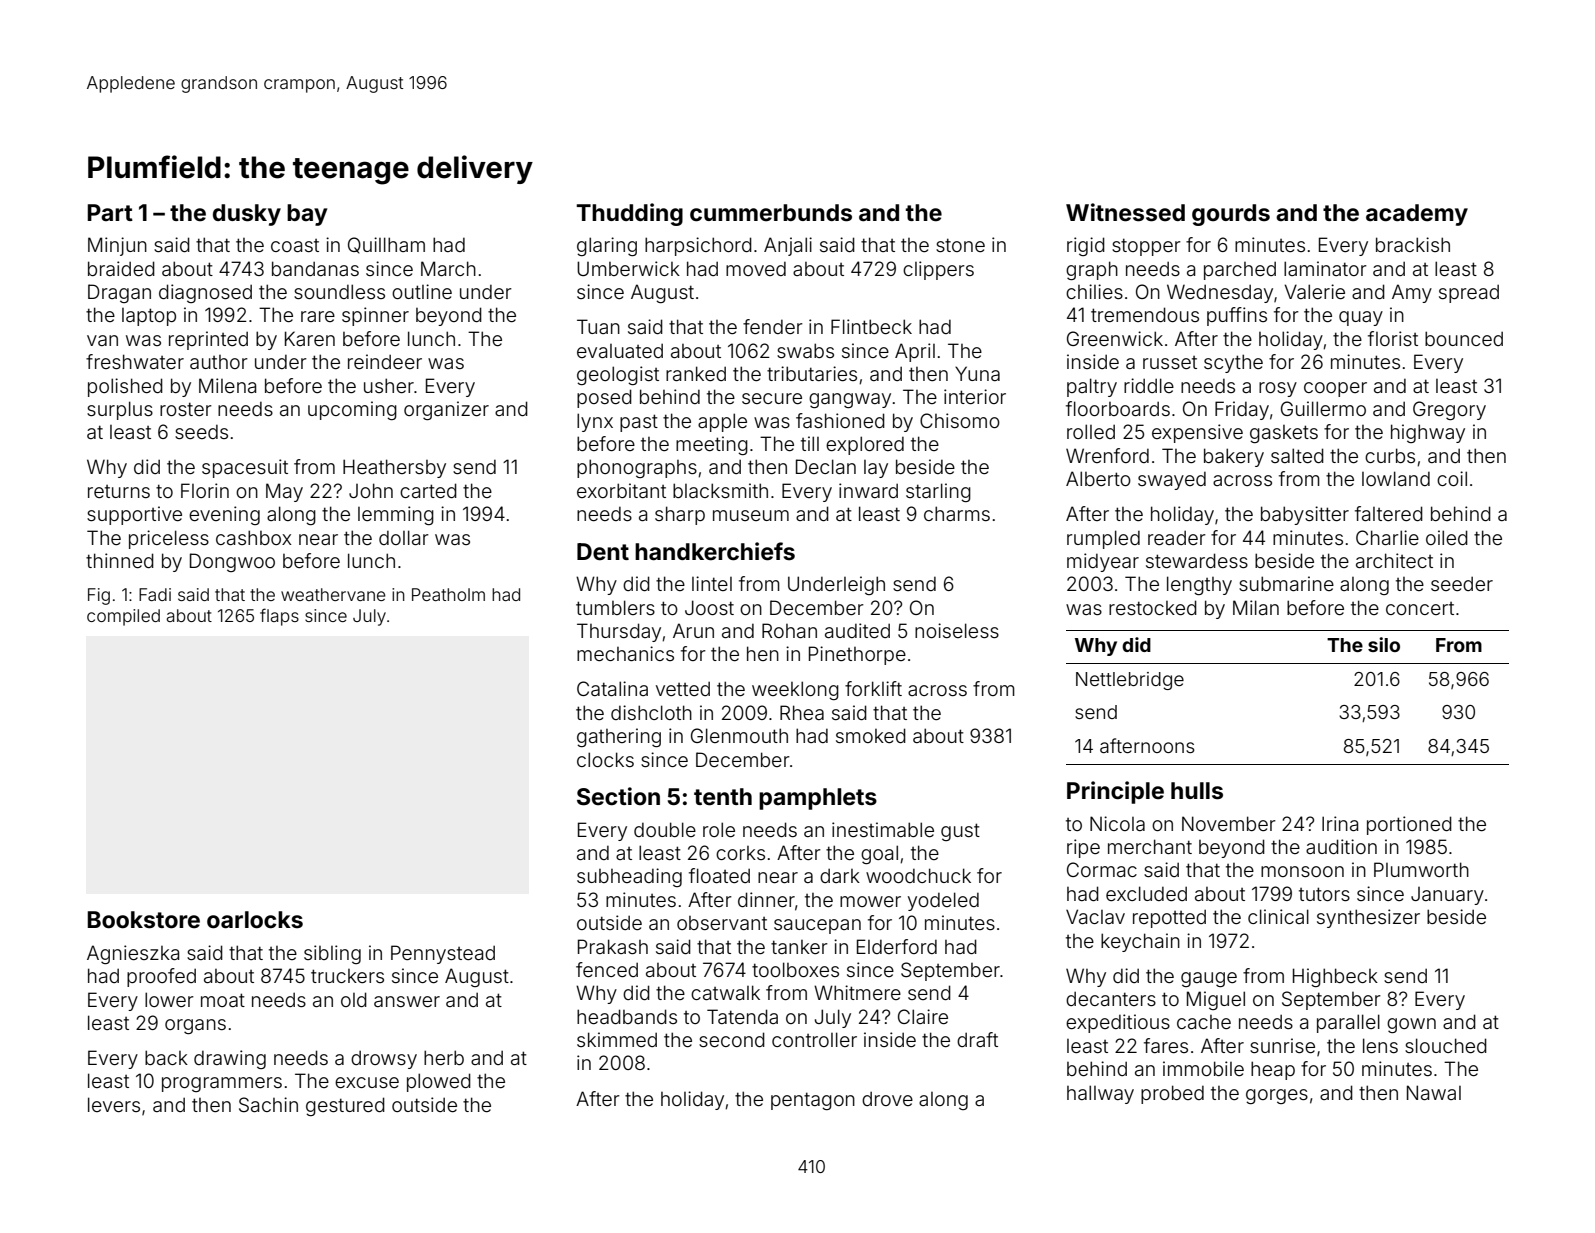  Describe the element at coordinates (1130, 681) in the screenshot. I see `Nettlebridge` at that location.
